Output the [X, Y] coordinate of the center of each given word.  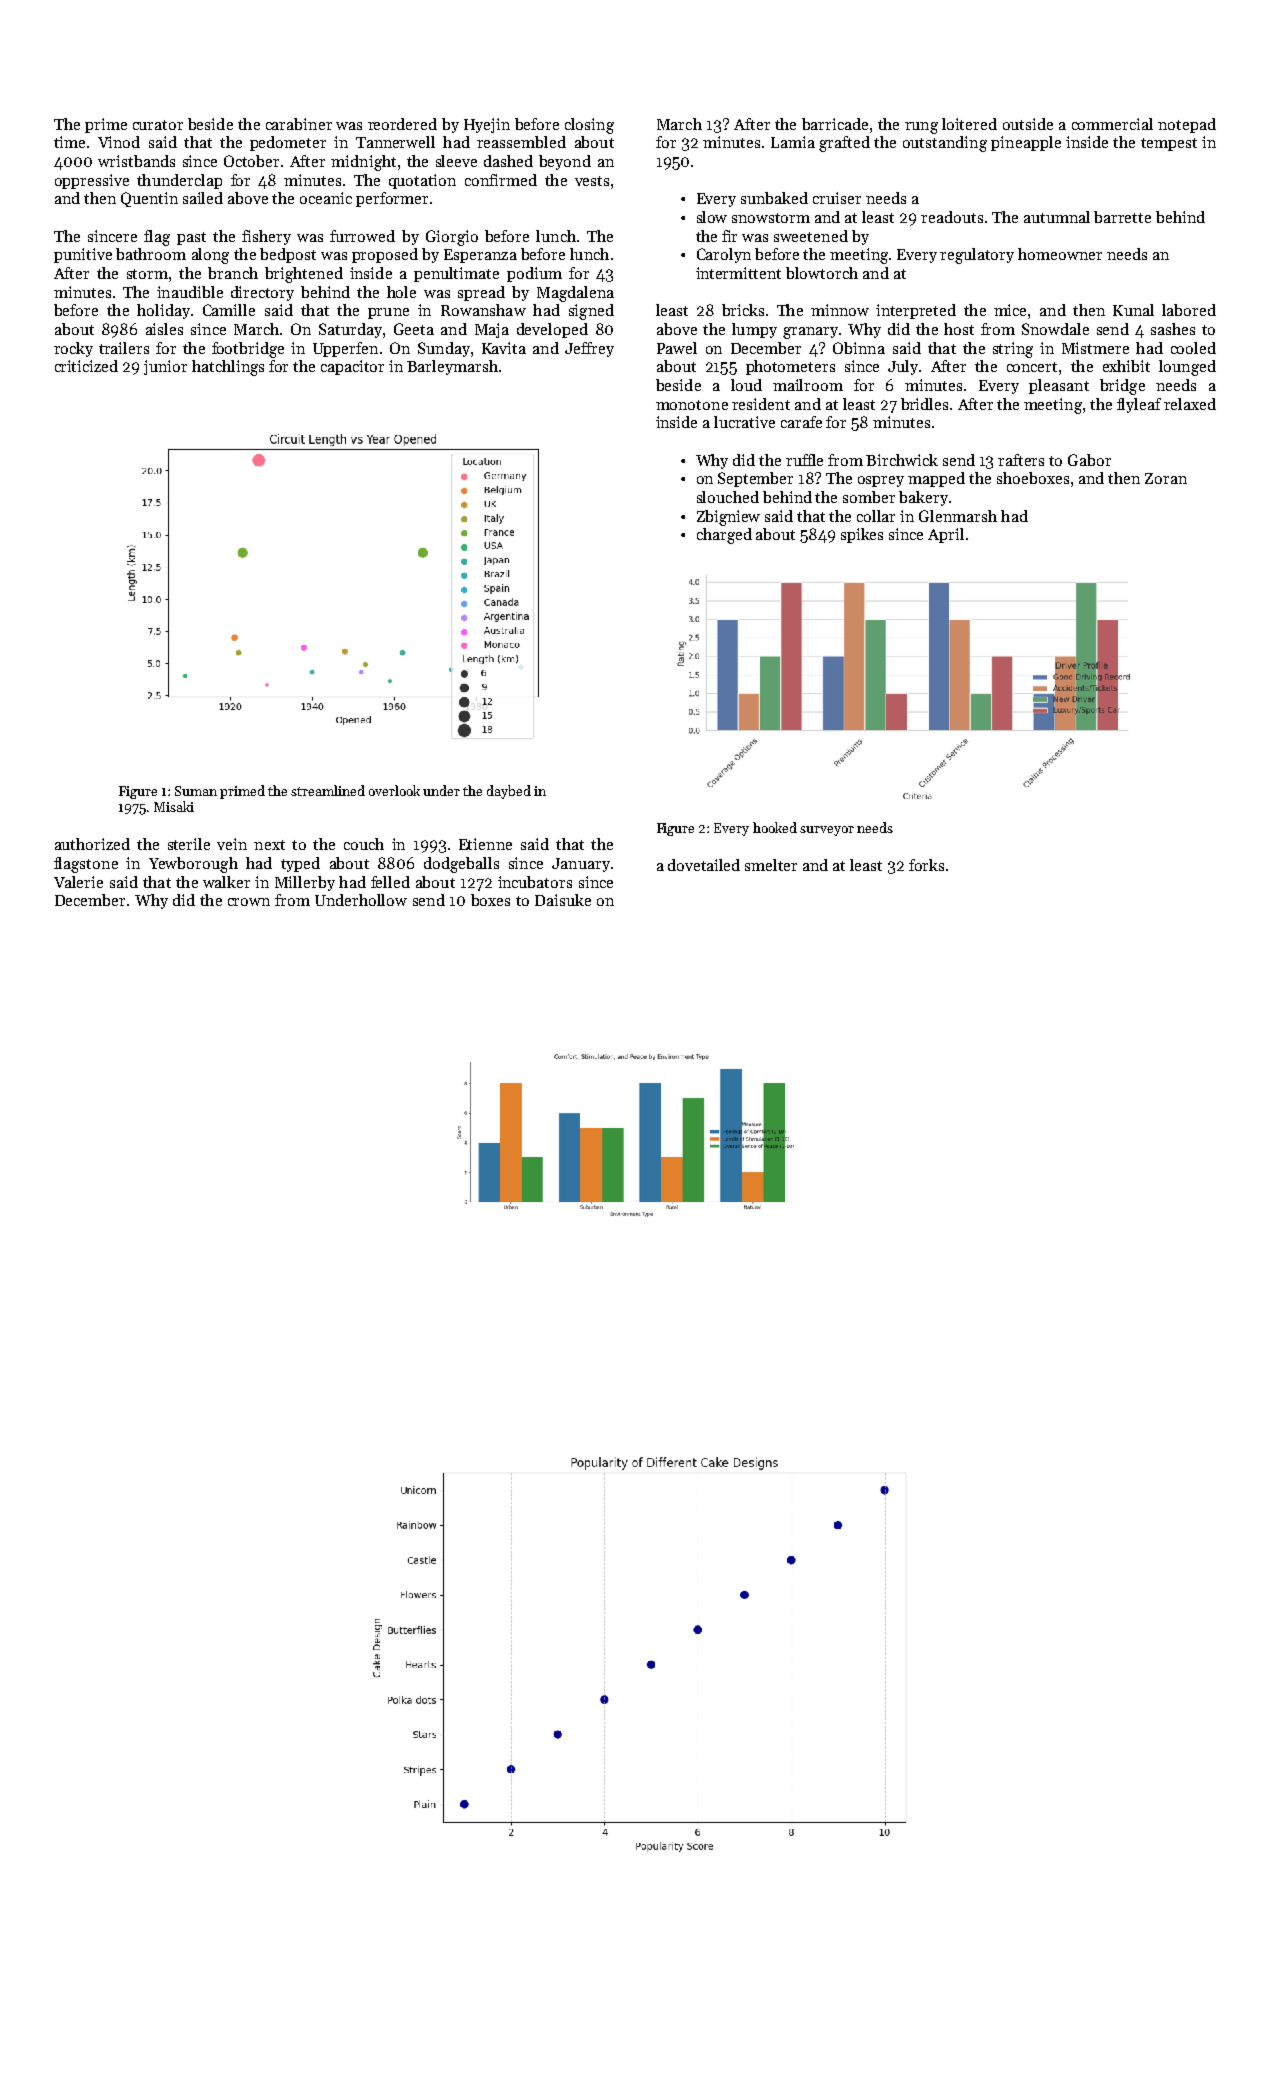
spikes [862, 535]
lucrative [744, 422]
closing [589, 126]
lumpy [754, 330]
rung [921, 128]
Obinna [859, 348]
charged [724, 536]
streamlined [328, 790]
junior [165, 367]
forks [926, 865]
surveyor [827, 831]
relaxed [1190, 404]
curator [158, 125]
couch [364, 844]
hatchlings [228, 368]
